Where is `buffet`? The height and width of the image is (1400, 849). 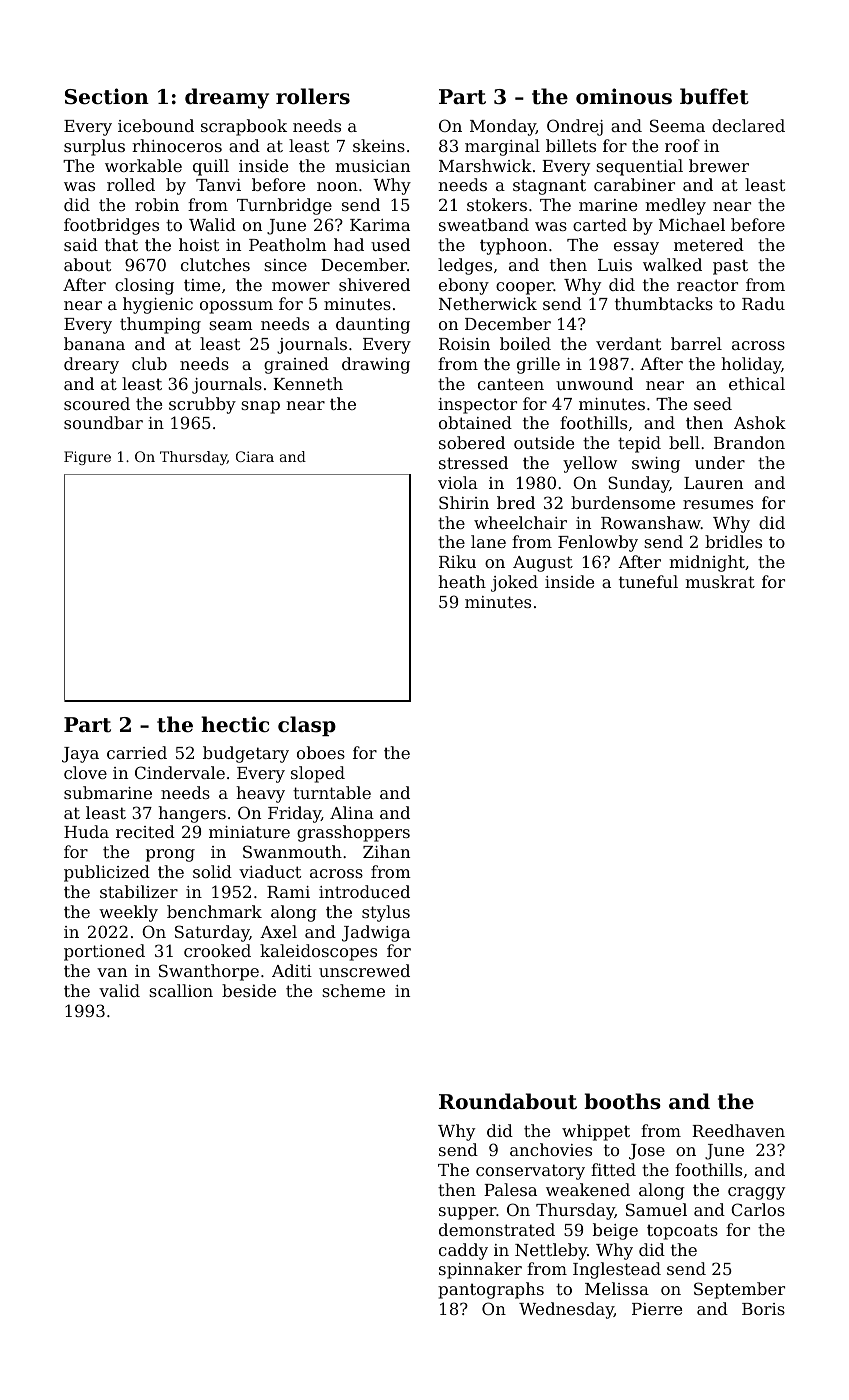 buffet is located at coordinates (714, 96).
